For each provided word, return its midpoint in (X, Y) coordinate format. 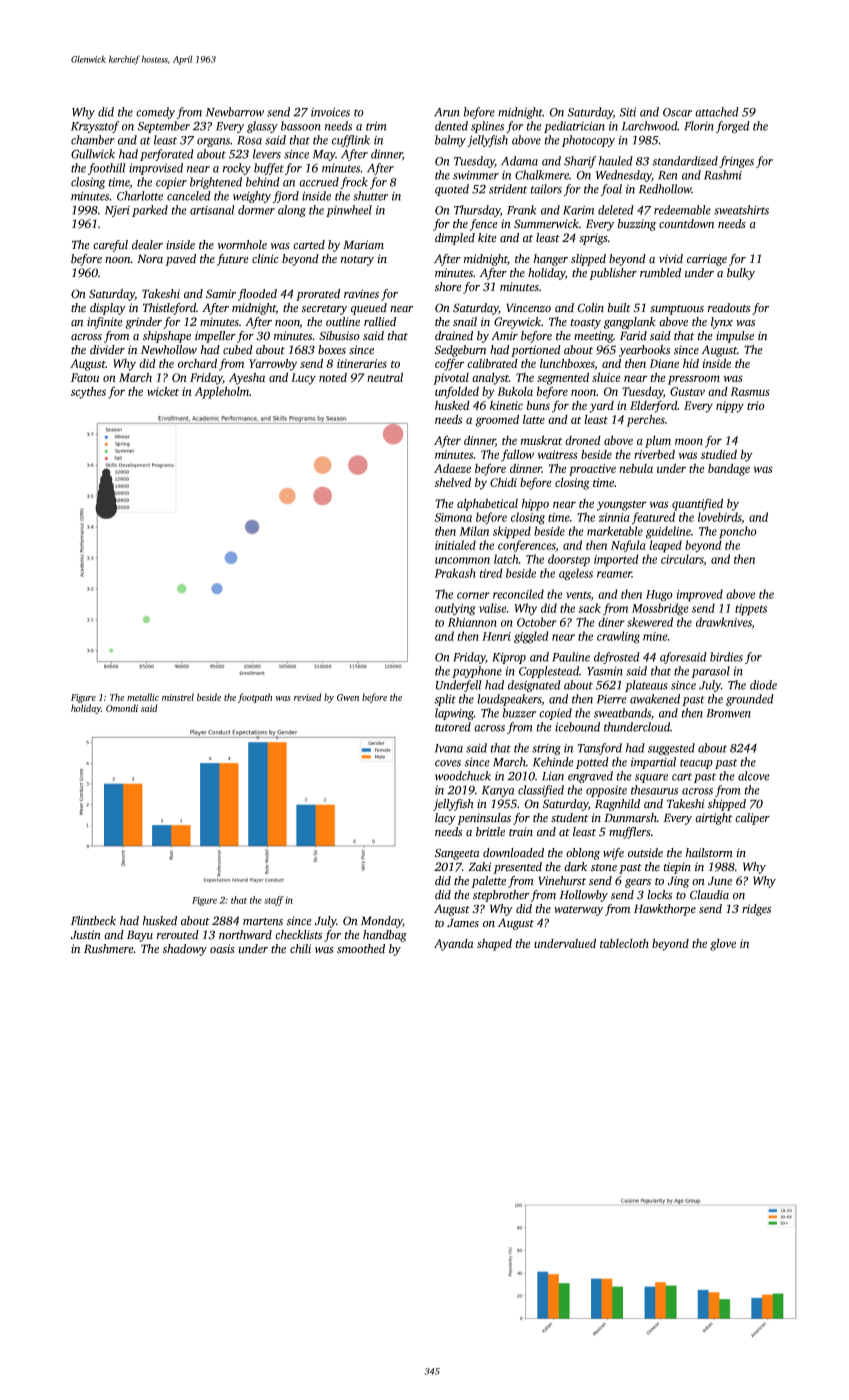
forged (733, 127)
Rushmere (108, 949)
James (463, 923)
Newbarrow (235, 112)
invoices (330, 112)
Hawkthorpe (665, 910)
